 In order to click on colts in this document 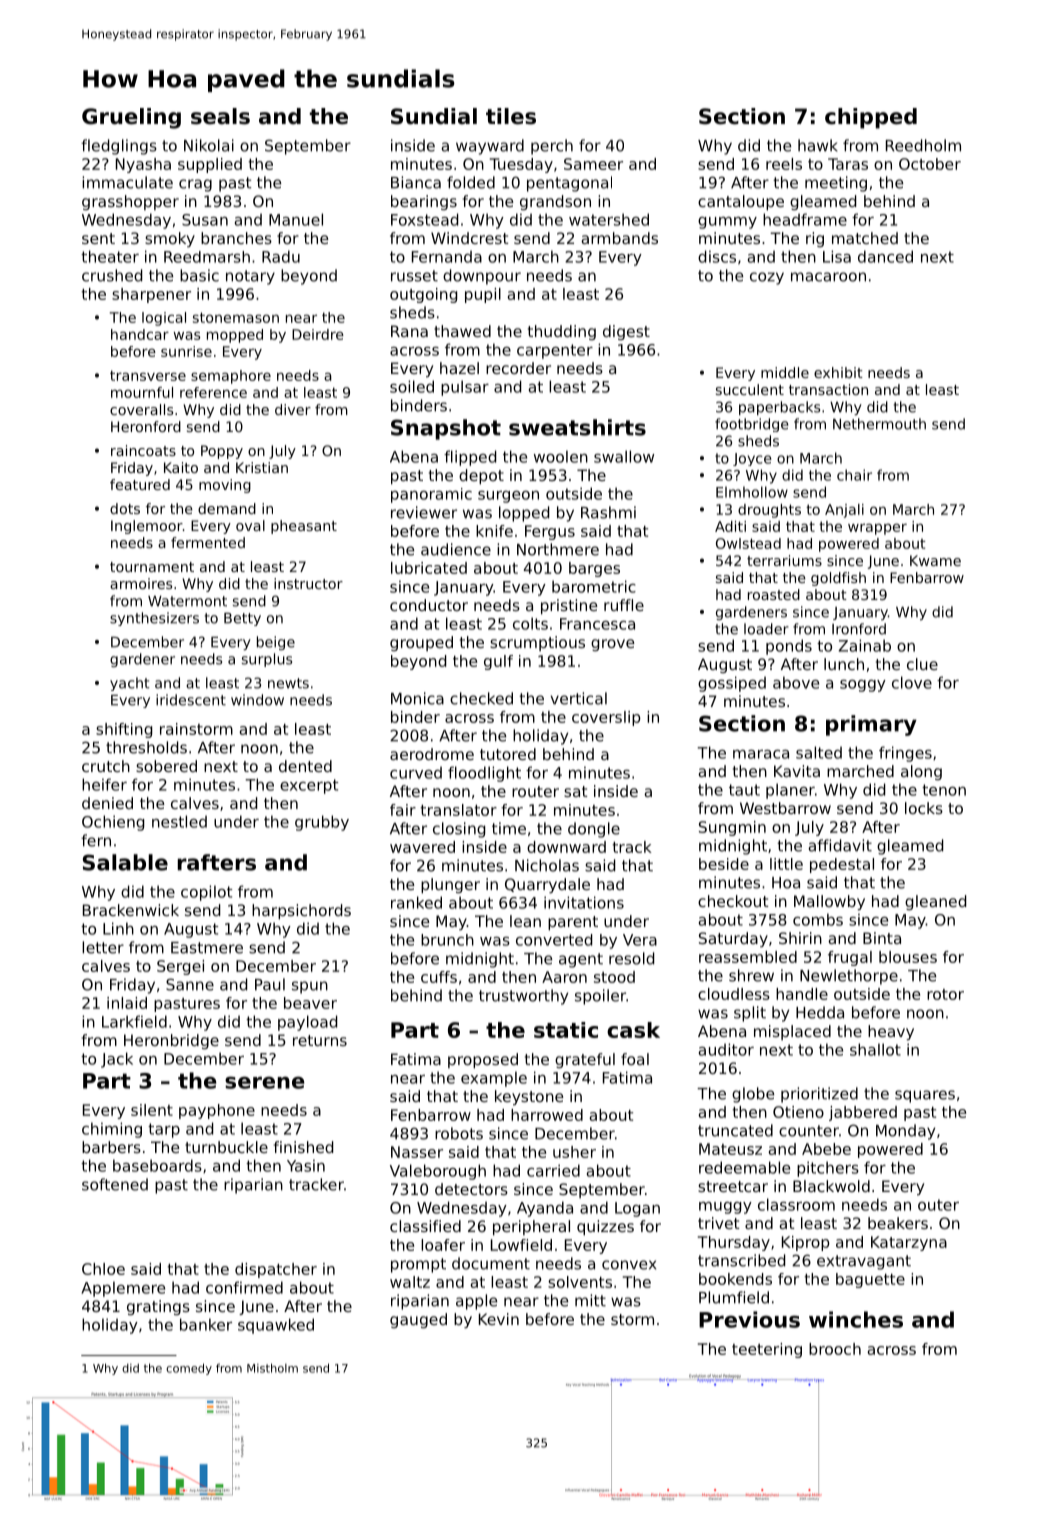, I will do `click(530, 623)`.
